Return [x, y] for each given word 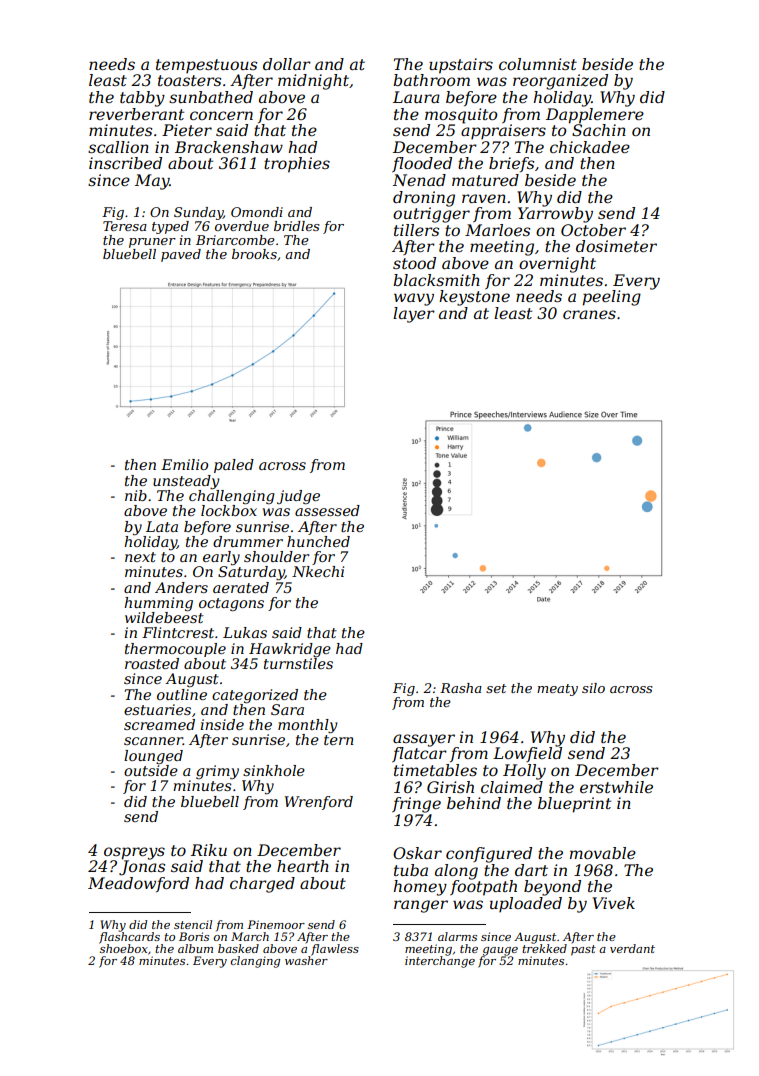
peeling [612, 298]
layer [414, 315]
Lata [162, 526]
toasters [189, 80]
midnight [313, 82]
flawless [335, 950]
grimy [217, 772]
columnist [538, 64]
